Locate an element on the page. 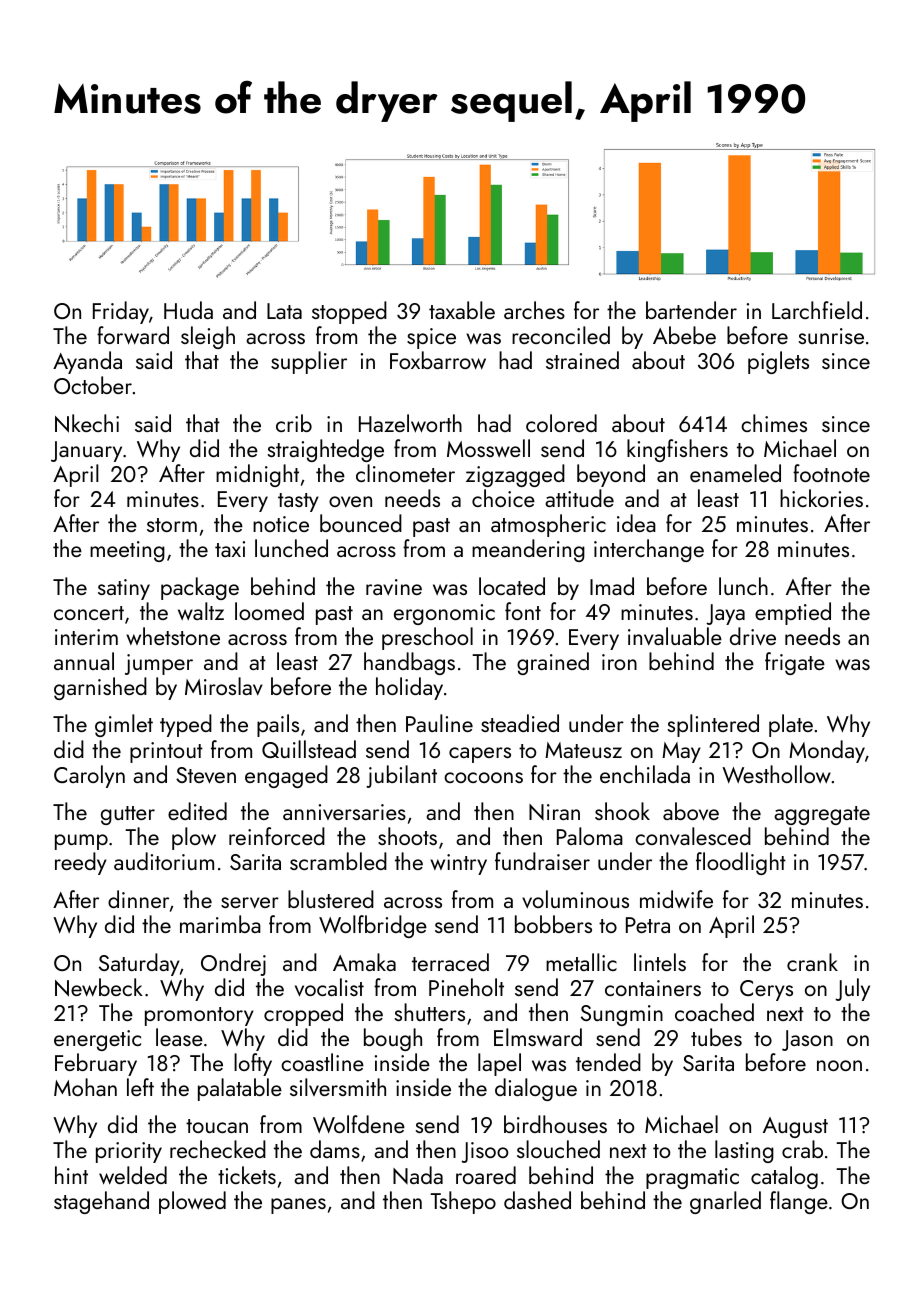 This document has width=924, height=1311. steadied is located at coordinates (520, 723).
